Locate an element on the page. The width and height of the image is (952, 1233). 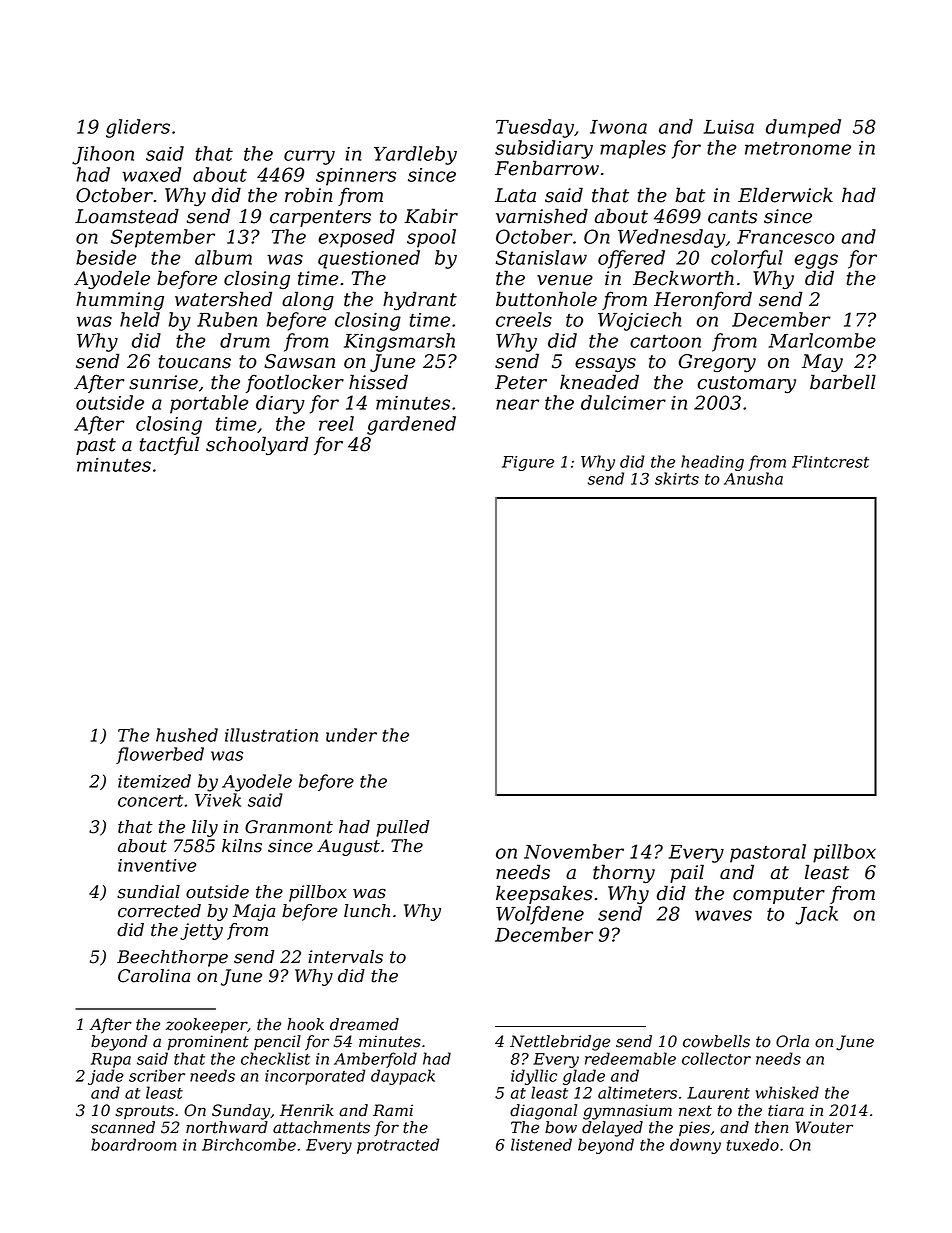
Flintcrest is located at coordinates (830, 461).
